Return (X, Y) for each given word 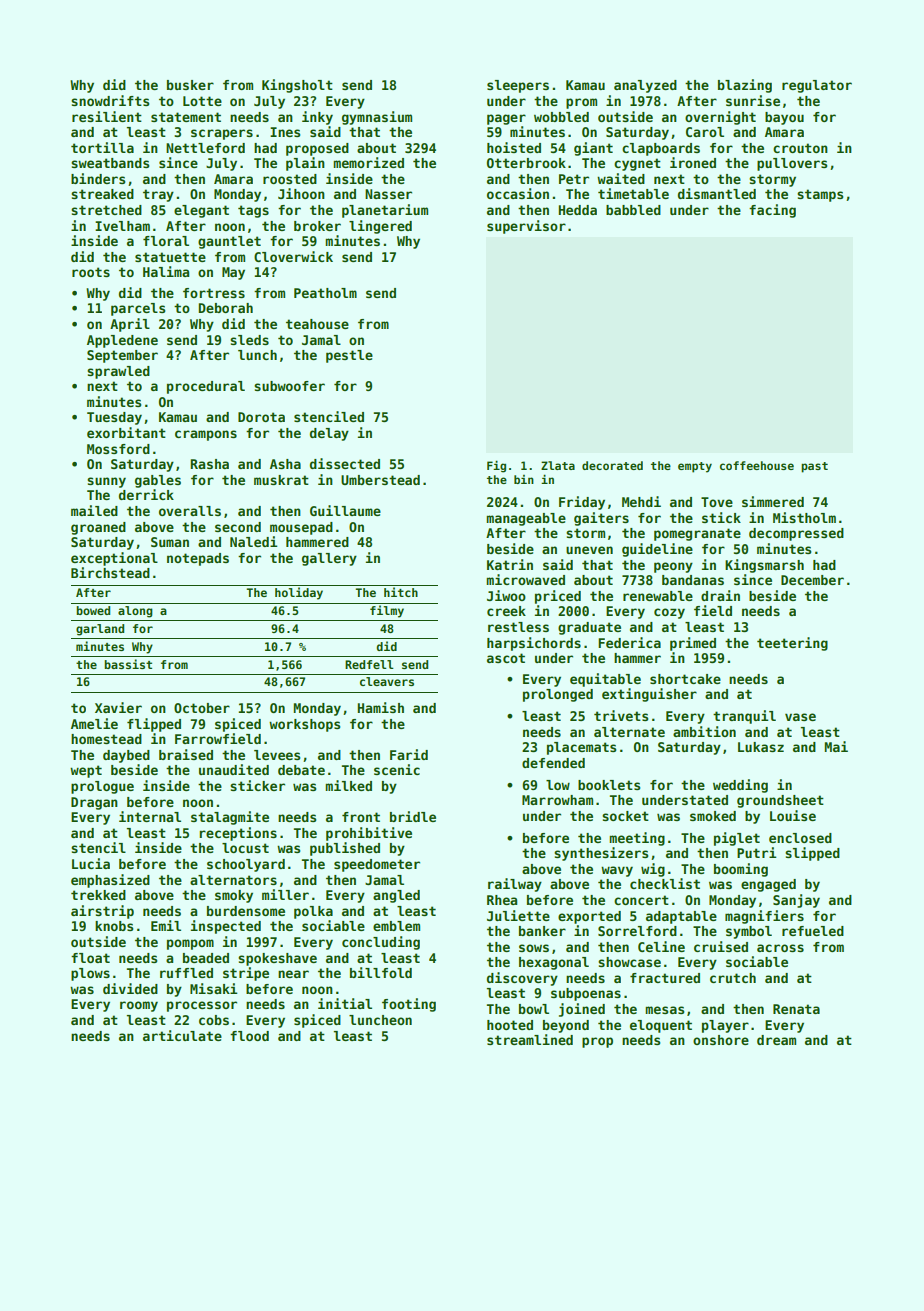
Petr (574, 179)
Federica (629, 642)
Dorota (261, 417)
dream (776, 1040)
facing (772, 211)
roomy (139, 1006)
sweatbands (110, 163)
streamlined (530, 1039)
